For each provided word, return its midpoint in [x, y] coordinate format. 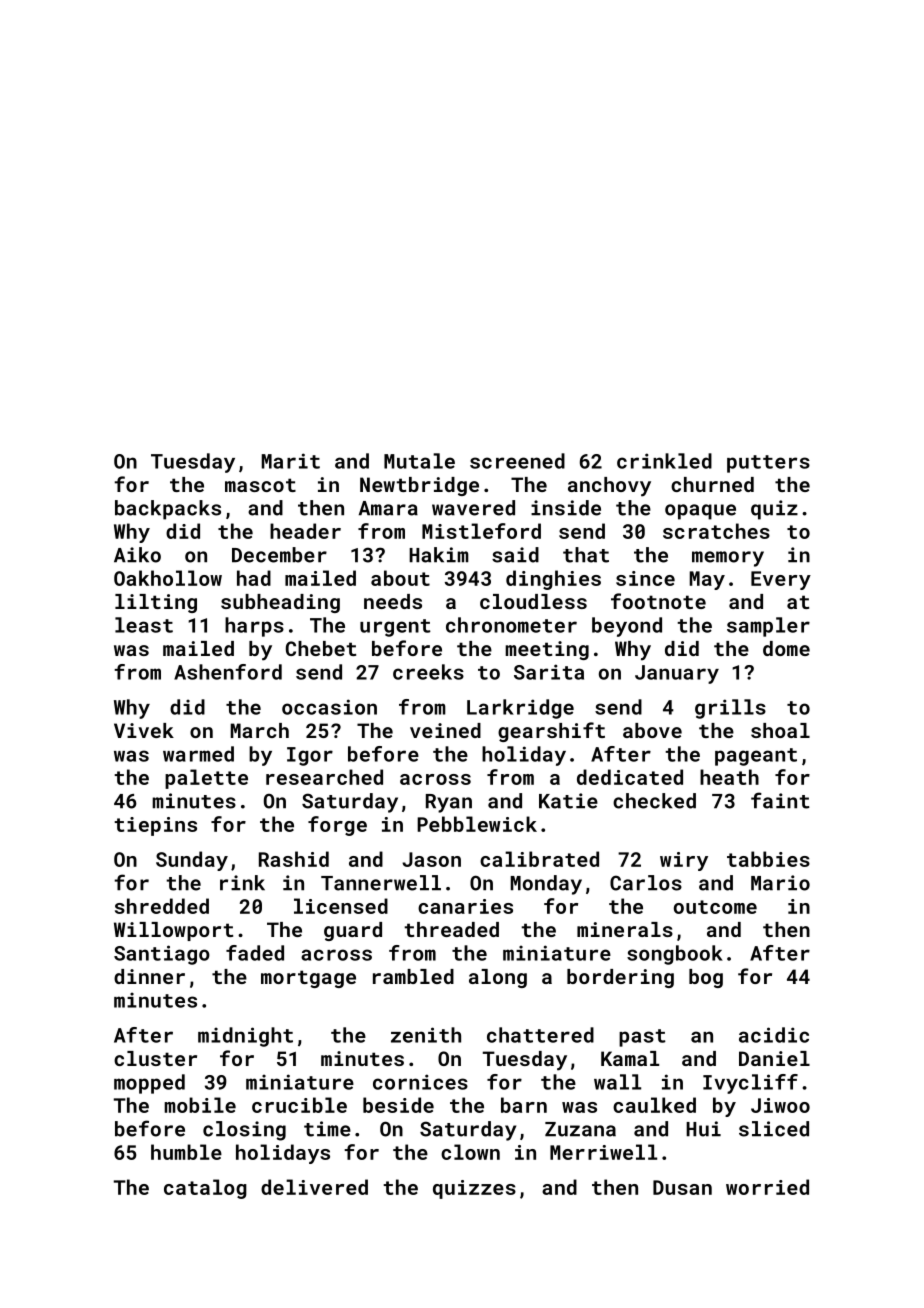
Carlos [646, 883]
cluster [155, 1058]
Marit [291, 461]
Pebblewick [477, 824]
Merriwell [603, 1152]
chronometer [511, 625]
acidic [774, 1035]
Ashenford [228, 672]
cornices [420, 1082]
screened [517, 461]
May [707, 580]
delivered [314, 1187]
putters [768, 464]
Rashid [294, 859]
